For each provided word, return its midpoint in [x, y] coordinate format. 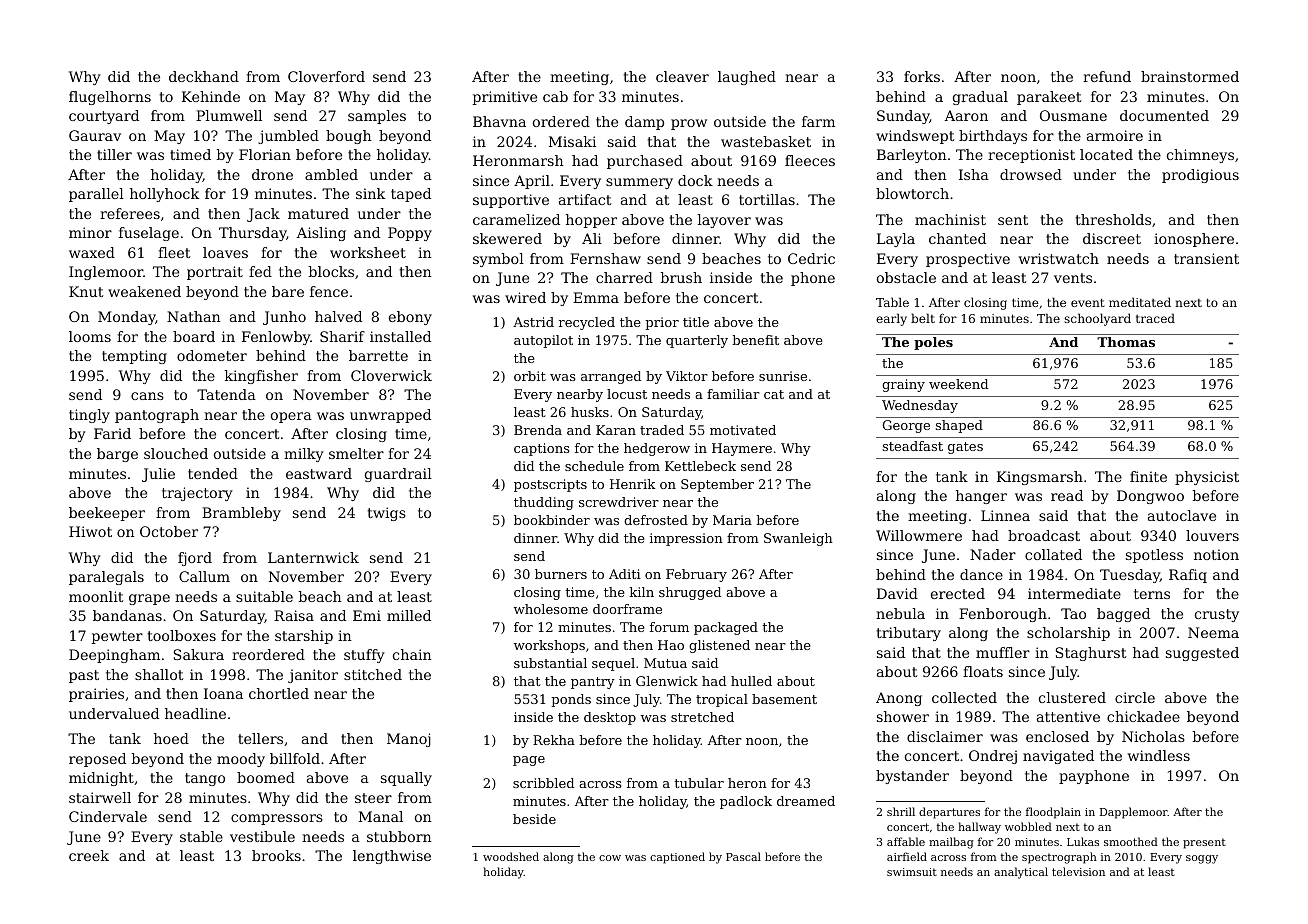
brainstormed [1190, 76]
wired [525, 297]
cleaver [682, 76]
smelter [356, 453]
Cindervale [108, 816]
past [84, 676]
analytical [1021, 873]
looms [90, 336]
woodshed [511, 856]
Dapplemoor [1134, 813]
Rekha [554, 740]
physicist [1207, 478]
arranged [611, 377]
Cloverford [326, 76]
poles [933, 343]
